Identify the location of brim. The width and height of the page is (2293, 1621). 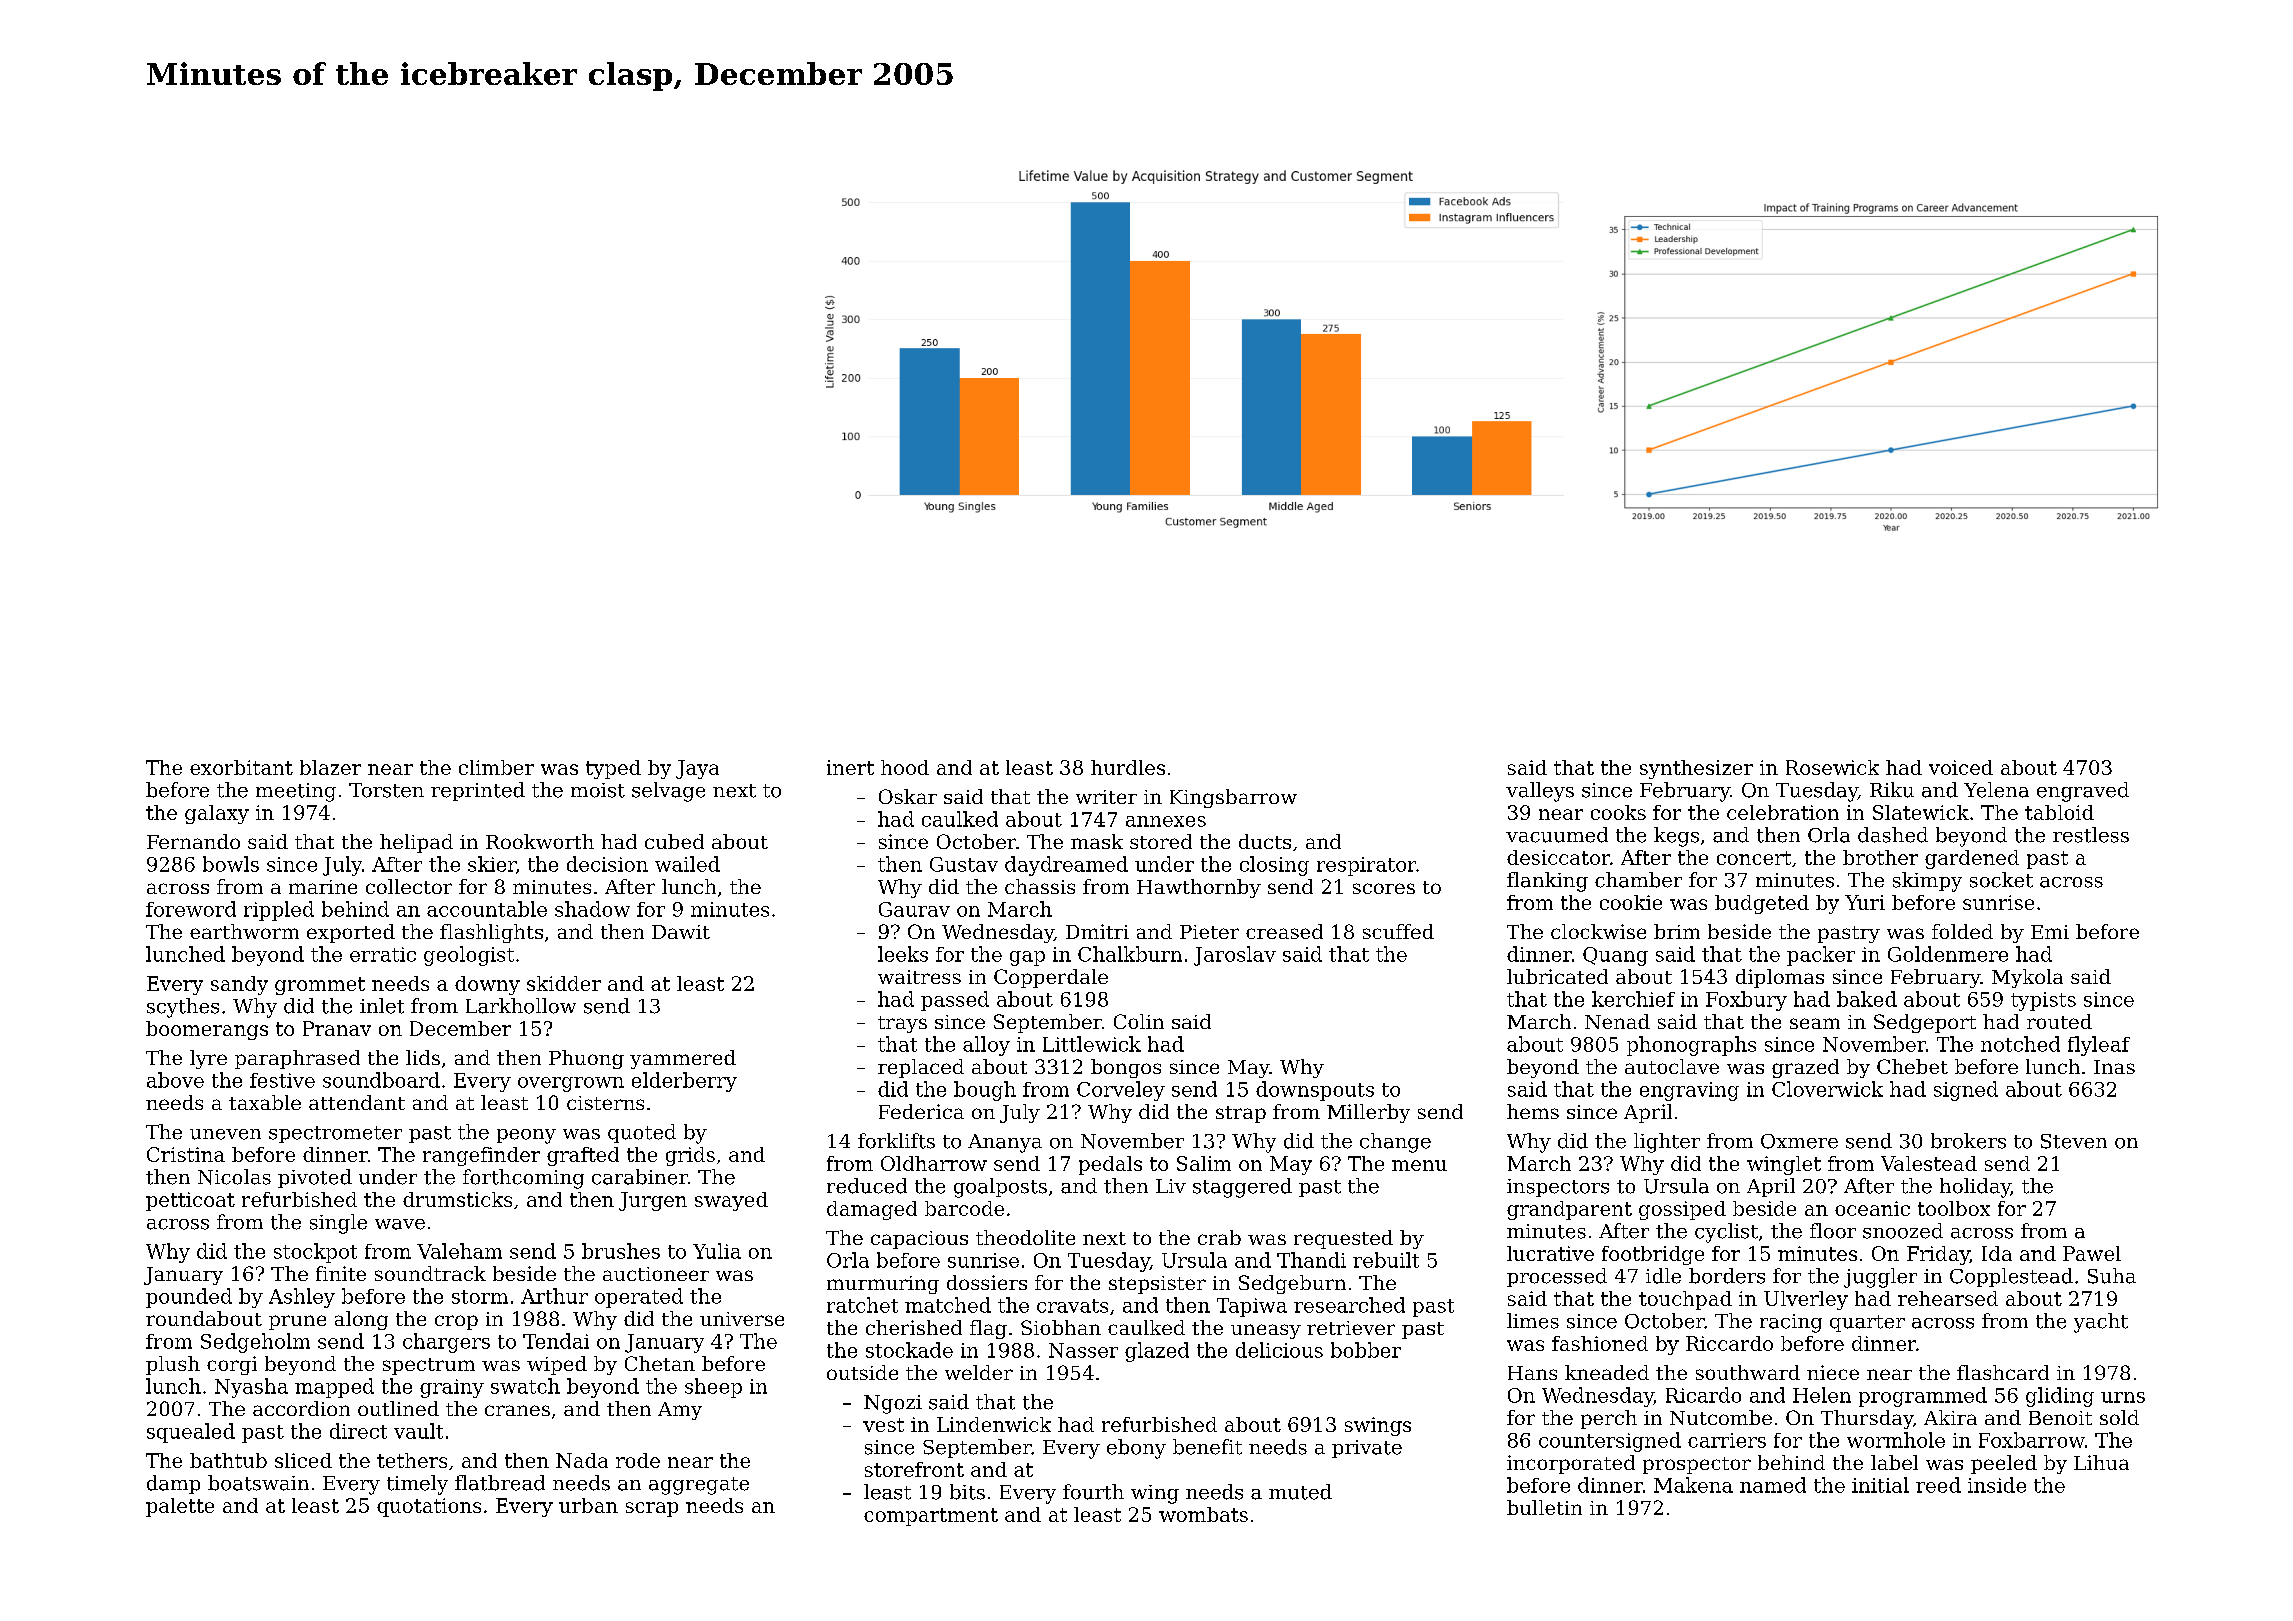
(1677, 931).
